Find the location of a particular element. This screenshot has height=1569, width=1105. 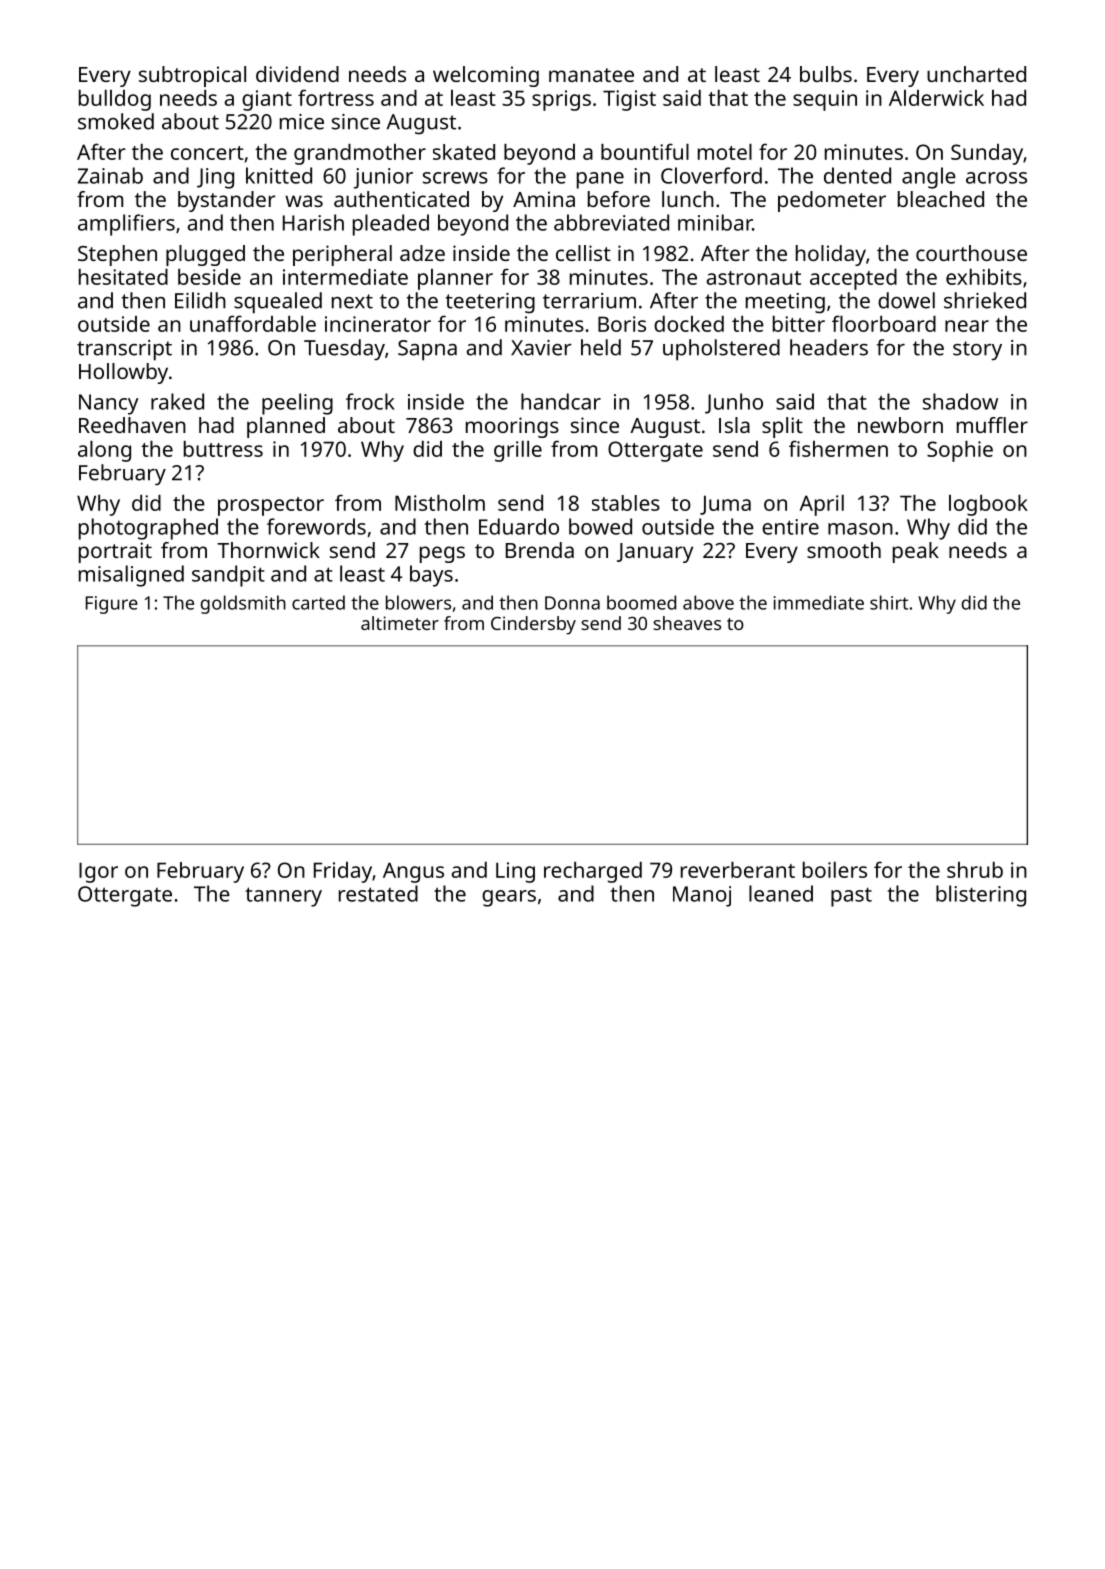

dividend is located at coordinates (297, 74).
